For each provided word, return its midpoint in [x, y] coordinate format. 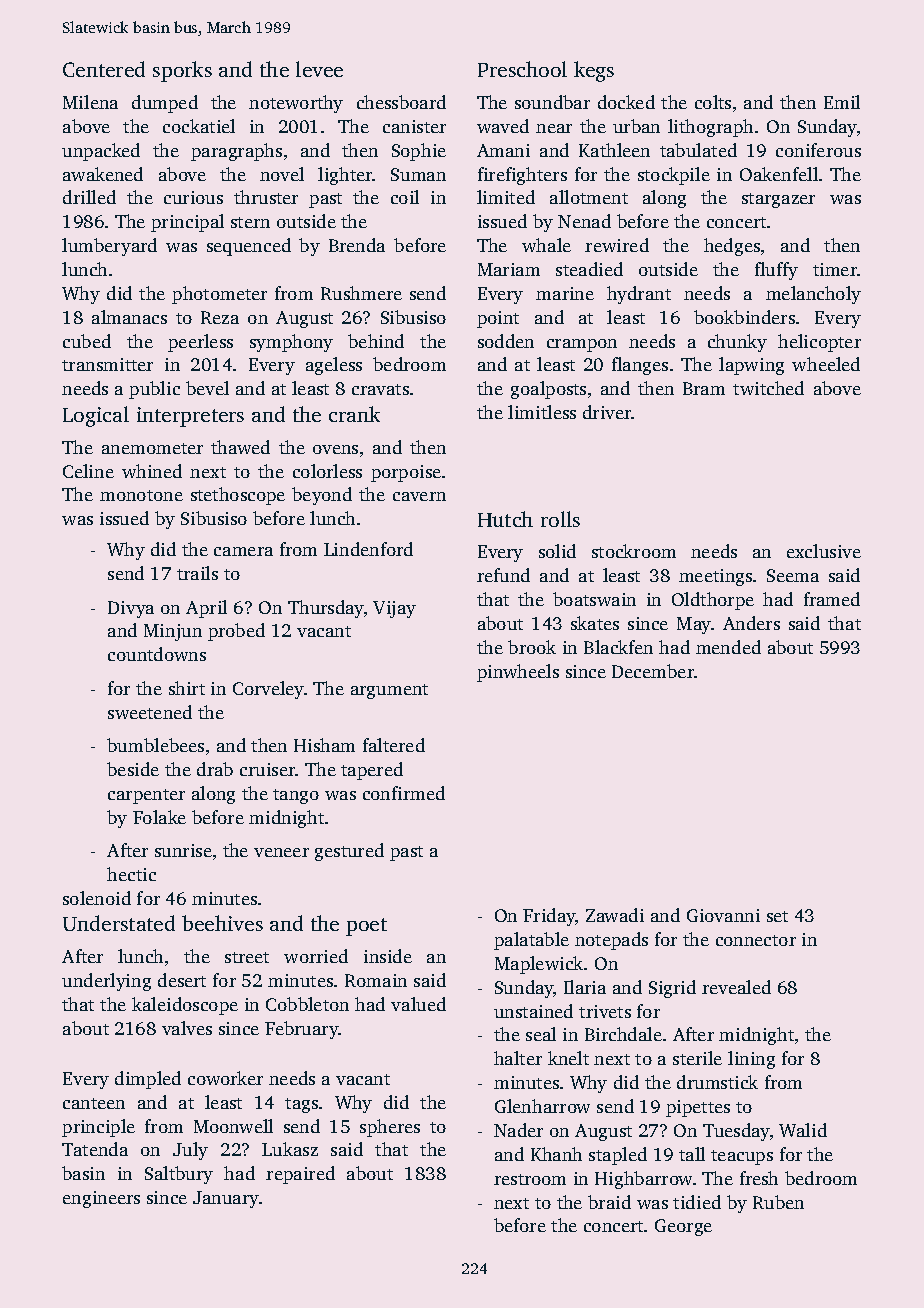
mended [728, 647]
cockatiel [199, 126]
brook [532, 647]
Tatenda [95, 1149]
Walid [803, 1130]
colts [713, 102]
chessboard [401, 102]
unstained [533, 1011]
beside [133, 769]
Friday [549, 917]
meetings [715, 577]
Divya [131, 609]
